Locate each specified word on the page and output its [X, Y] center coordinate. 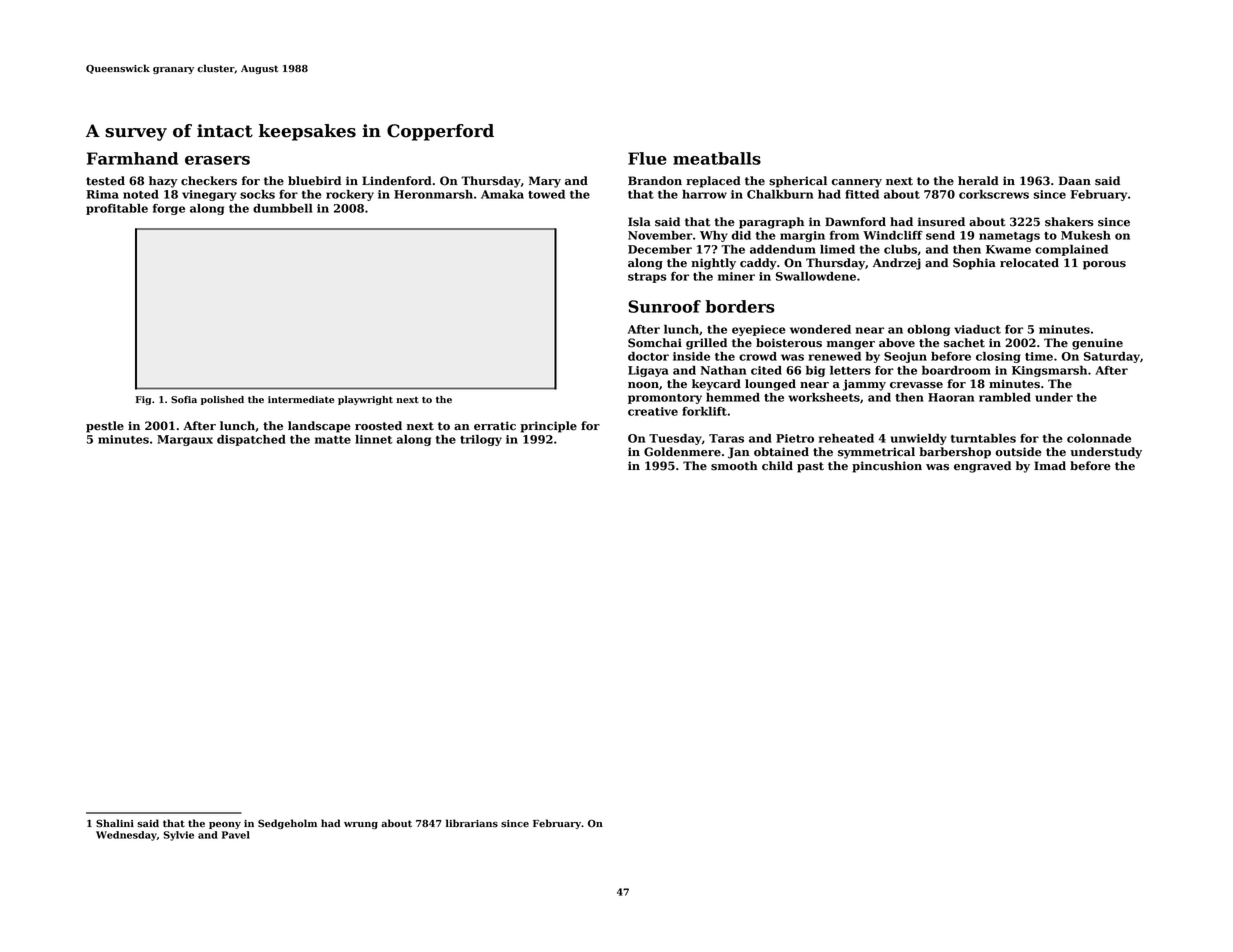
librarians [472, 823]
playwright [365, 400]
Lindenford [396, 181]
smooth [734, 466]
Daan [1075, 180]
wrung [361, 825]
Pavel [236, 835]
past [810, 467]
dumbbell [283, 208]
